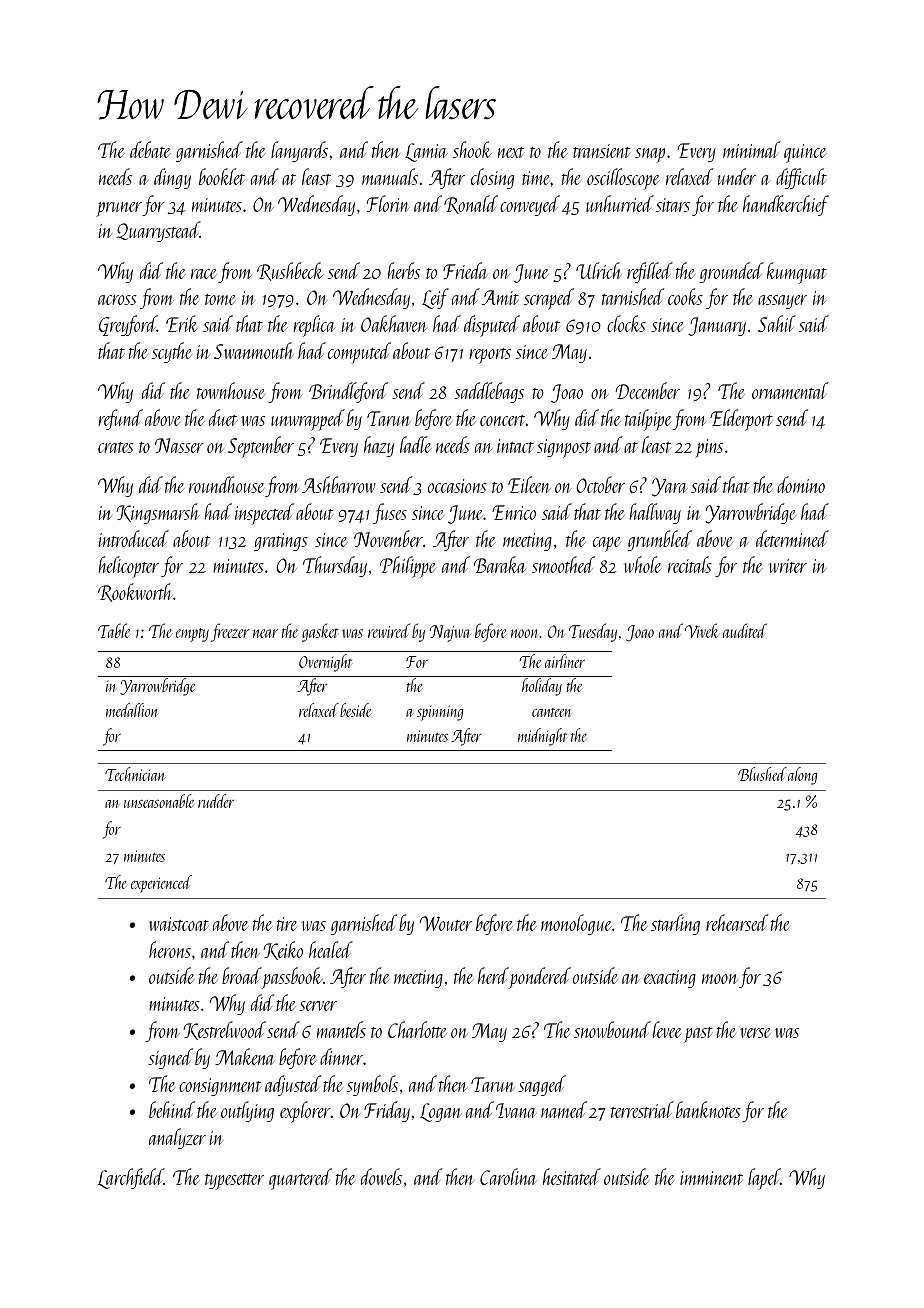  What do you see at coordinates (446, 923) in the page?
I see `Wouter` at bounding box center [446, 923].
